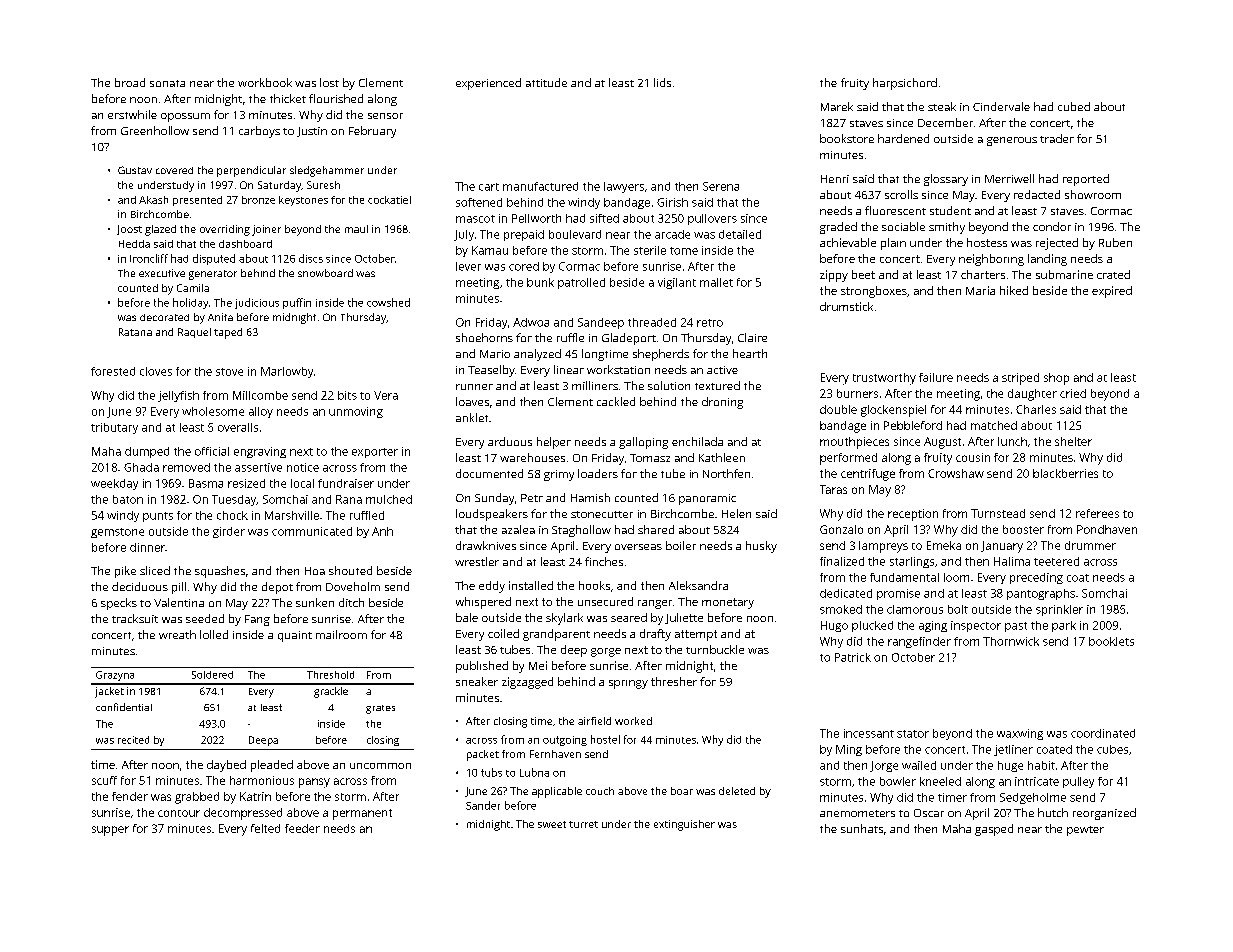  I want to click on pewter, so click(1085, 831).
